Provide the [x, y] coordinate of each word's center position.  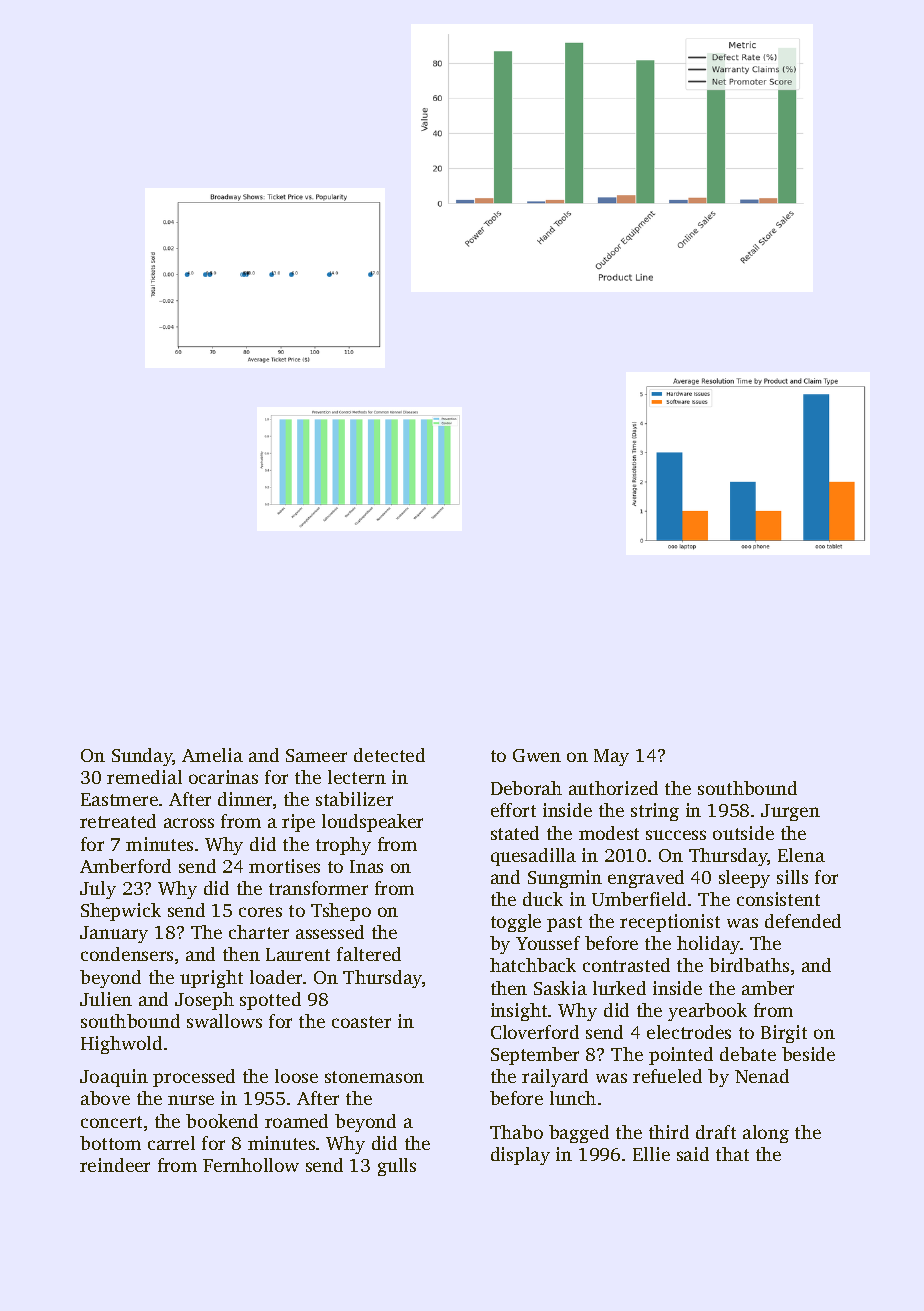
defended [803, 921]
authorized [613, 788]
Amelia [212, 755]
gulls [397, 1167]
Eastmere [119, 799]
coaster [361, 1022]
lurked [619, 988]
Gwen [537, 755]
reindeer [115, 1165]
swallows [224, 1021]
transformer [318, 888]
